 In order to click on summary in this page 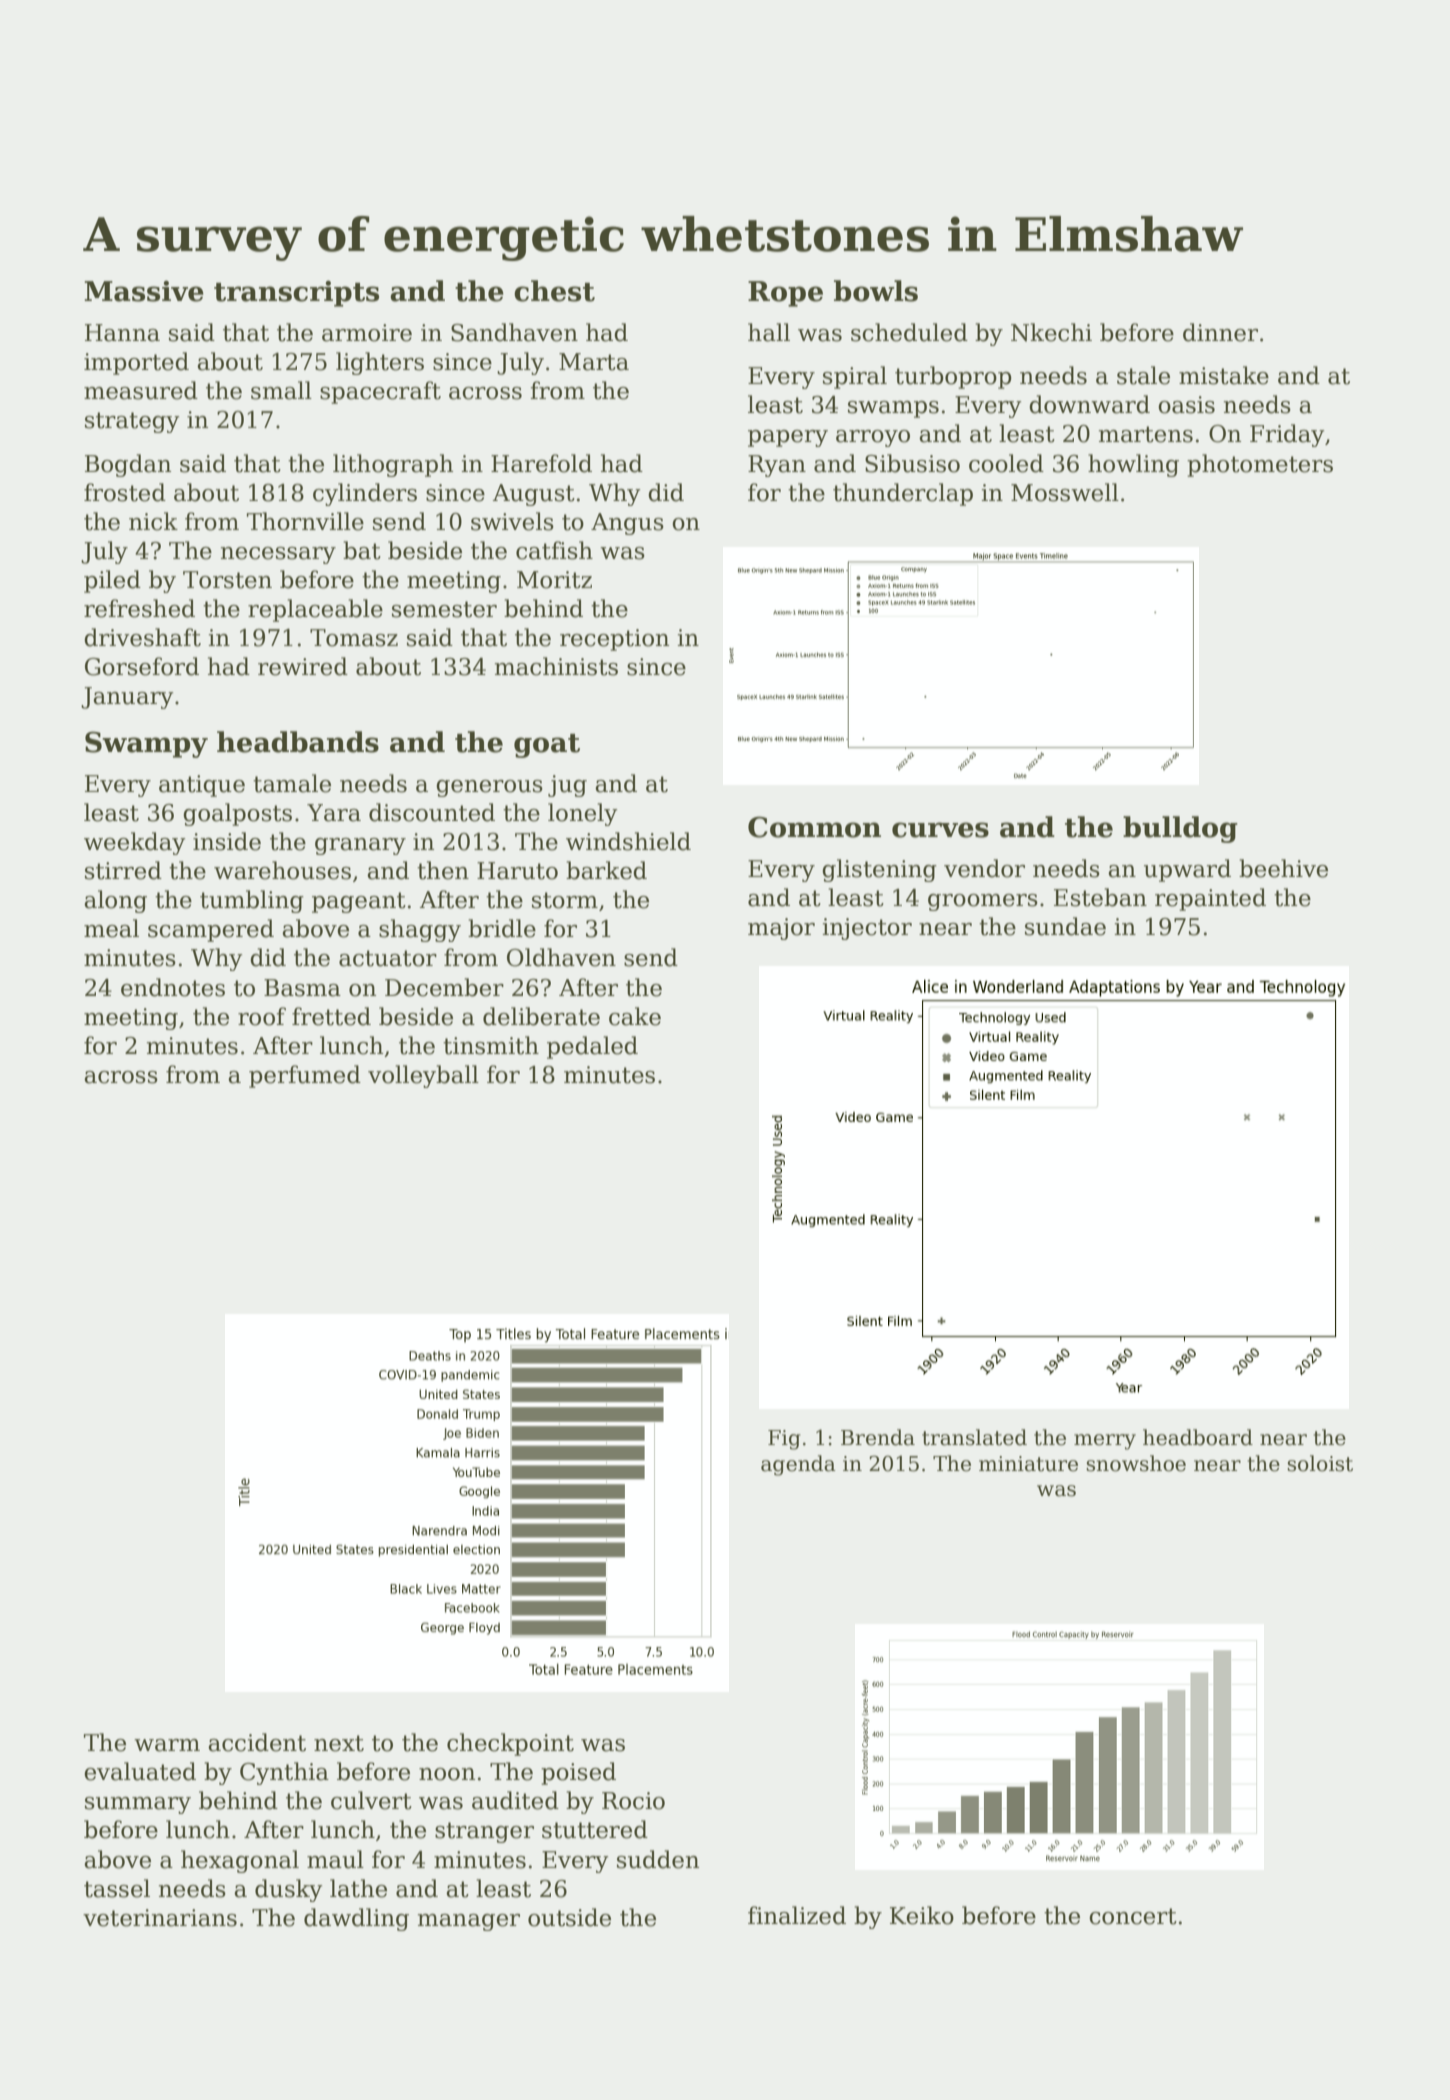, I will do `click(138, 1805)`.
